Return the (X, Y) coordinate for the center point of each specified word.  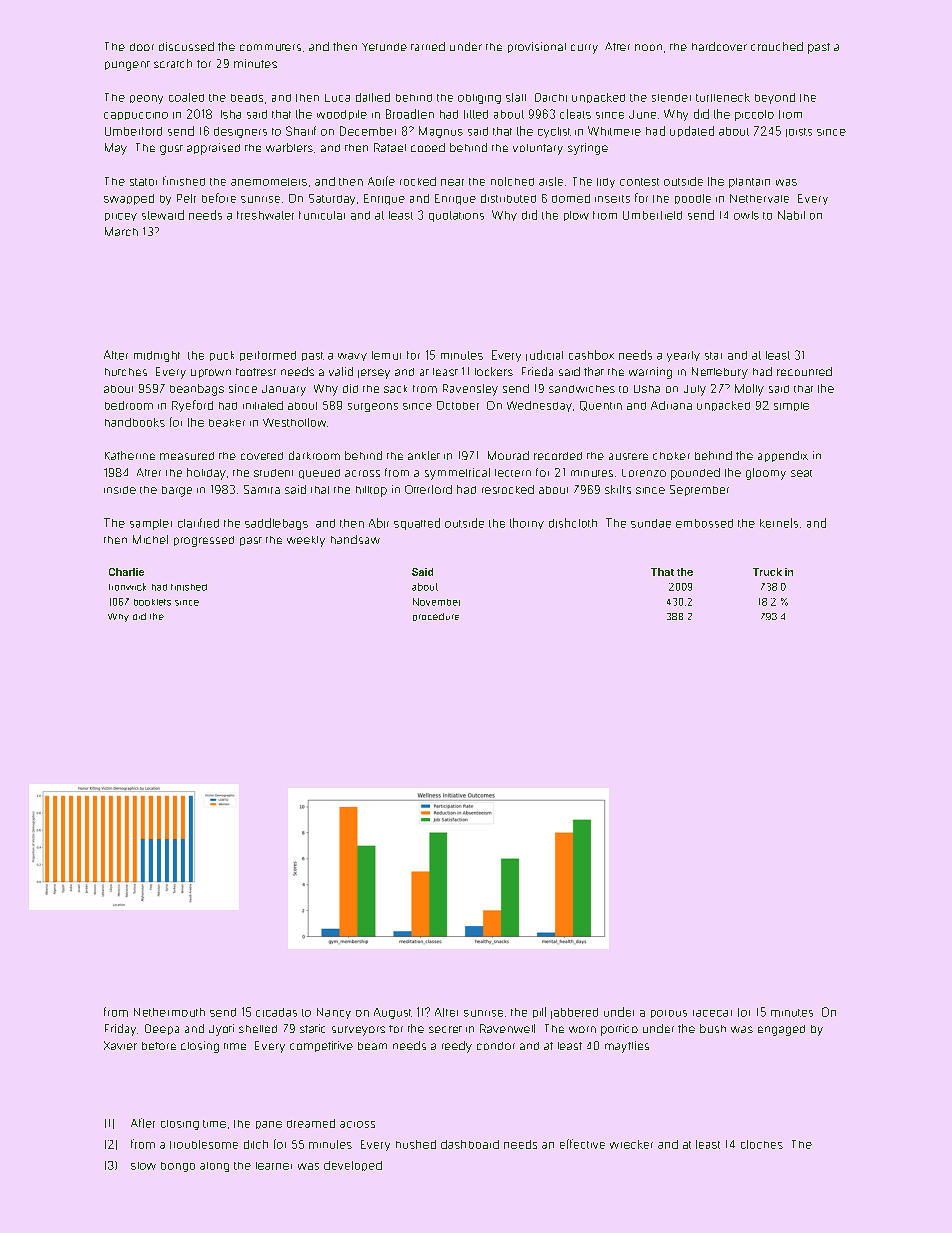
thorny (527, 523)
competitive (321, 1046)
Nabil (791, 215)
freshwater (265, 215)
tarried (428, 46)
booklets (152, 602)
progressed (204, 541)
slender (671, 98)
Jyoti (221, 1030)
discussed (186, 46)
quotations (456, 216)
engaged (781, 1030)
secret (445, 1029)
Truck (767, 572)
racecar (712, 1013)
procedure (436, 617)
